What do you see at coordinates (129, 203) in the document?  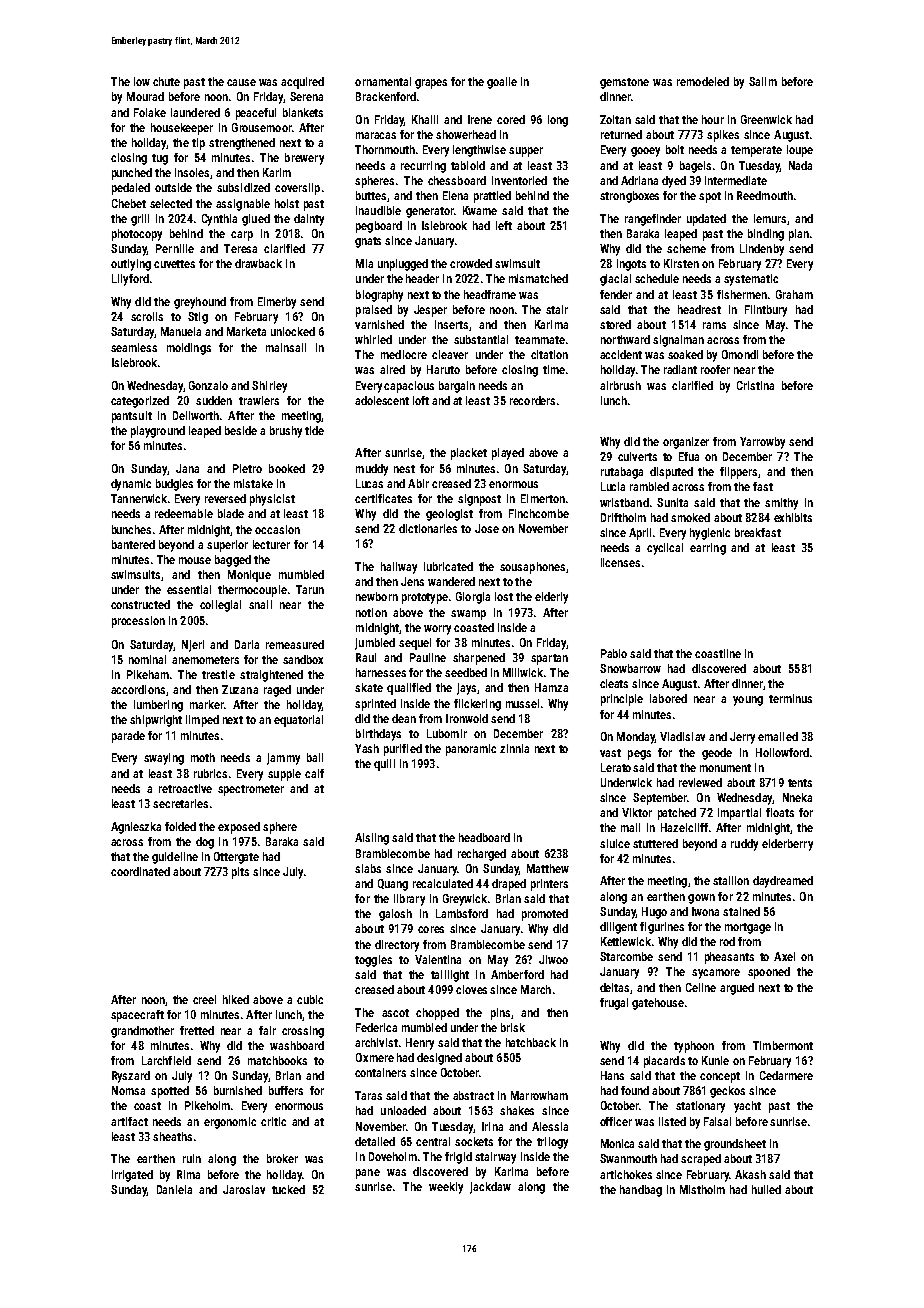 I see `Chebet` at bounding box center [129, 203].
